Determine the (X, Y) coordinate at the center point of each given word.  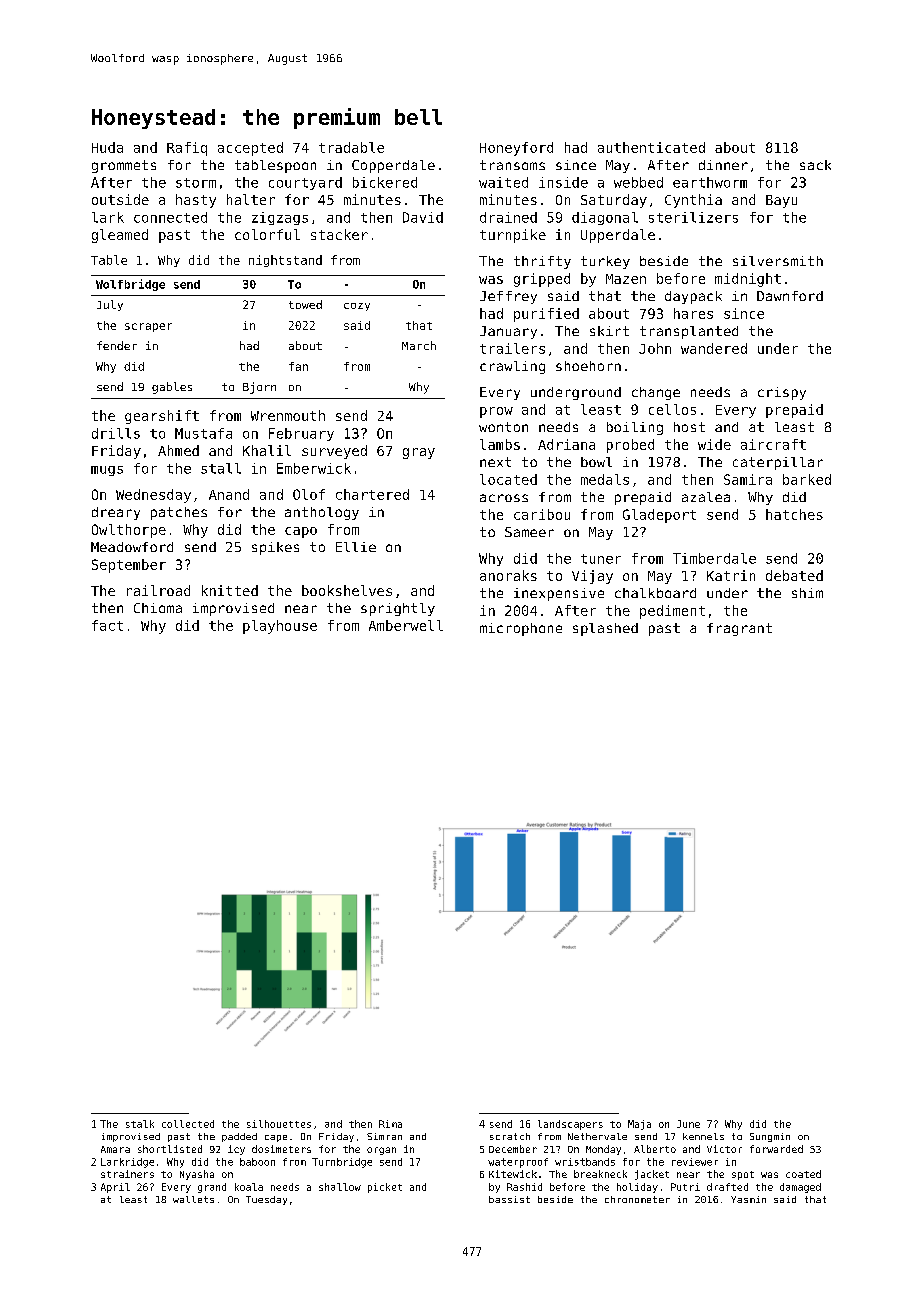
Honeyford (516, 149)
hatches (794, 514)
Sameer (529, 532)
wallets (193, 1199)
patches (179, 513)
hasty (196, 201)
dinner (723, 165)
